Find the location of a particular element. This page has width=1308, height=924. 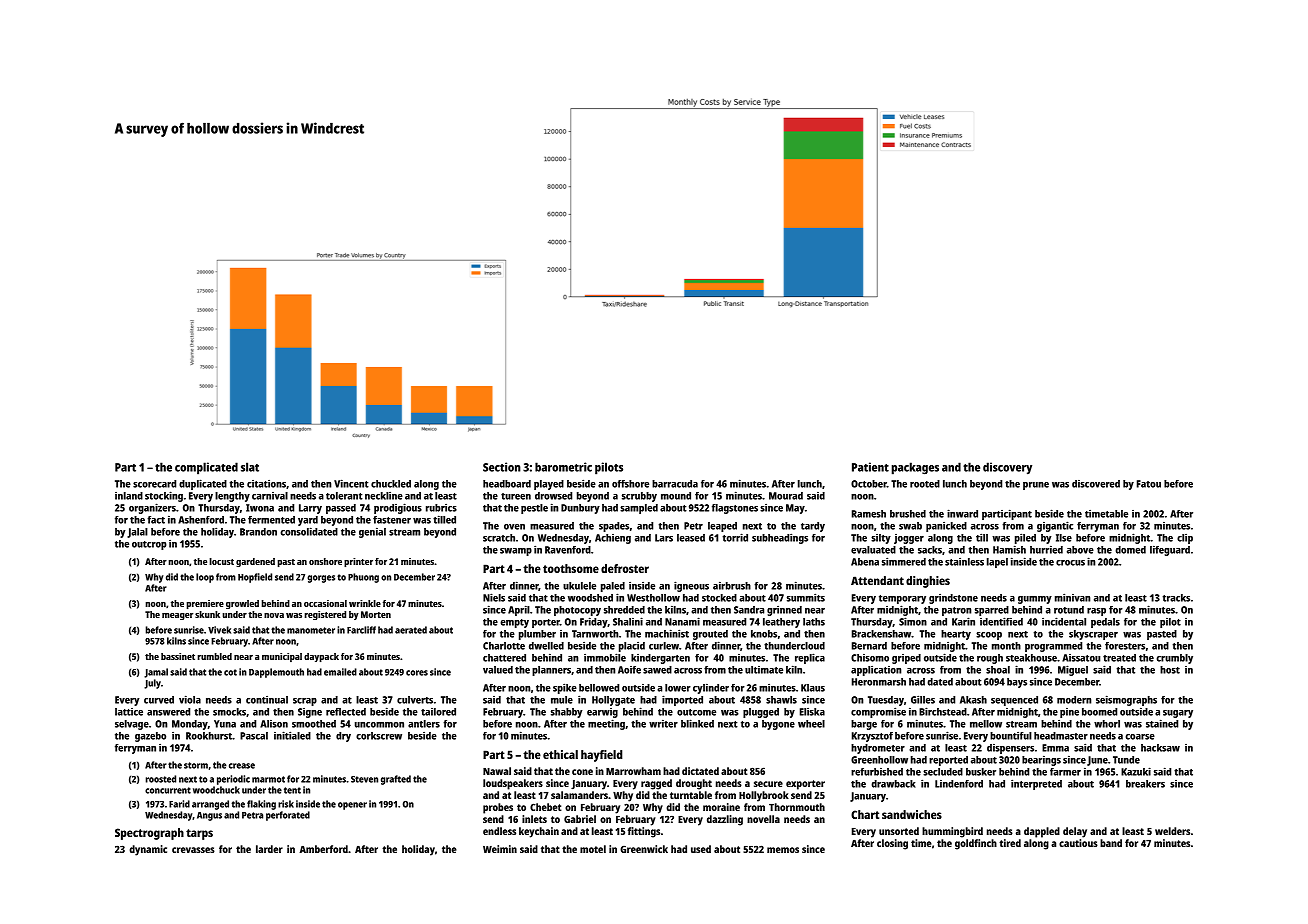

Hopfield is located at coordinates (255, 578).
